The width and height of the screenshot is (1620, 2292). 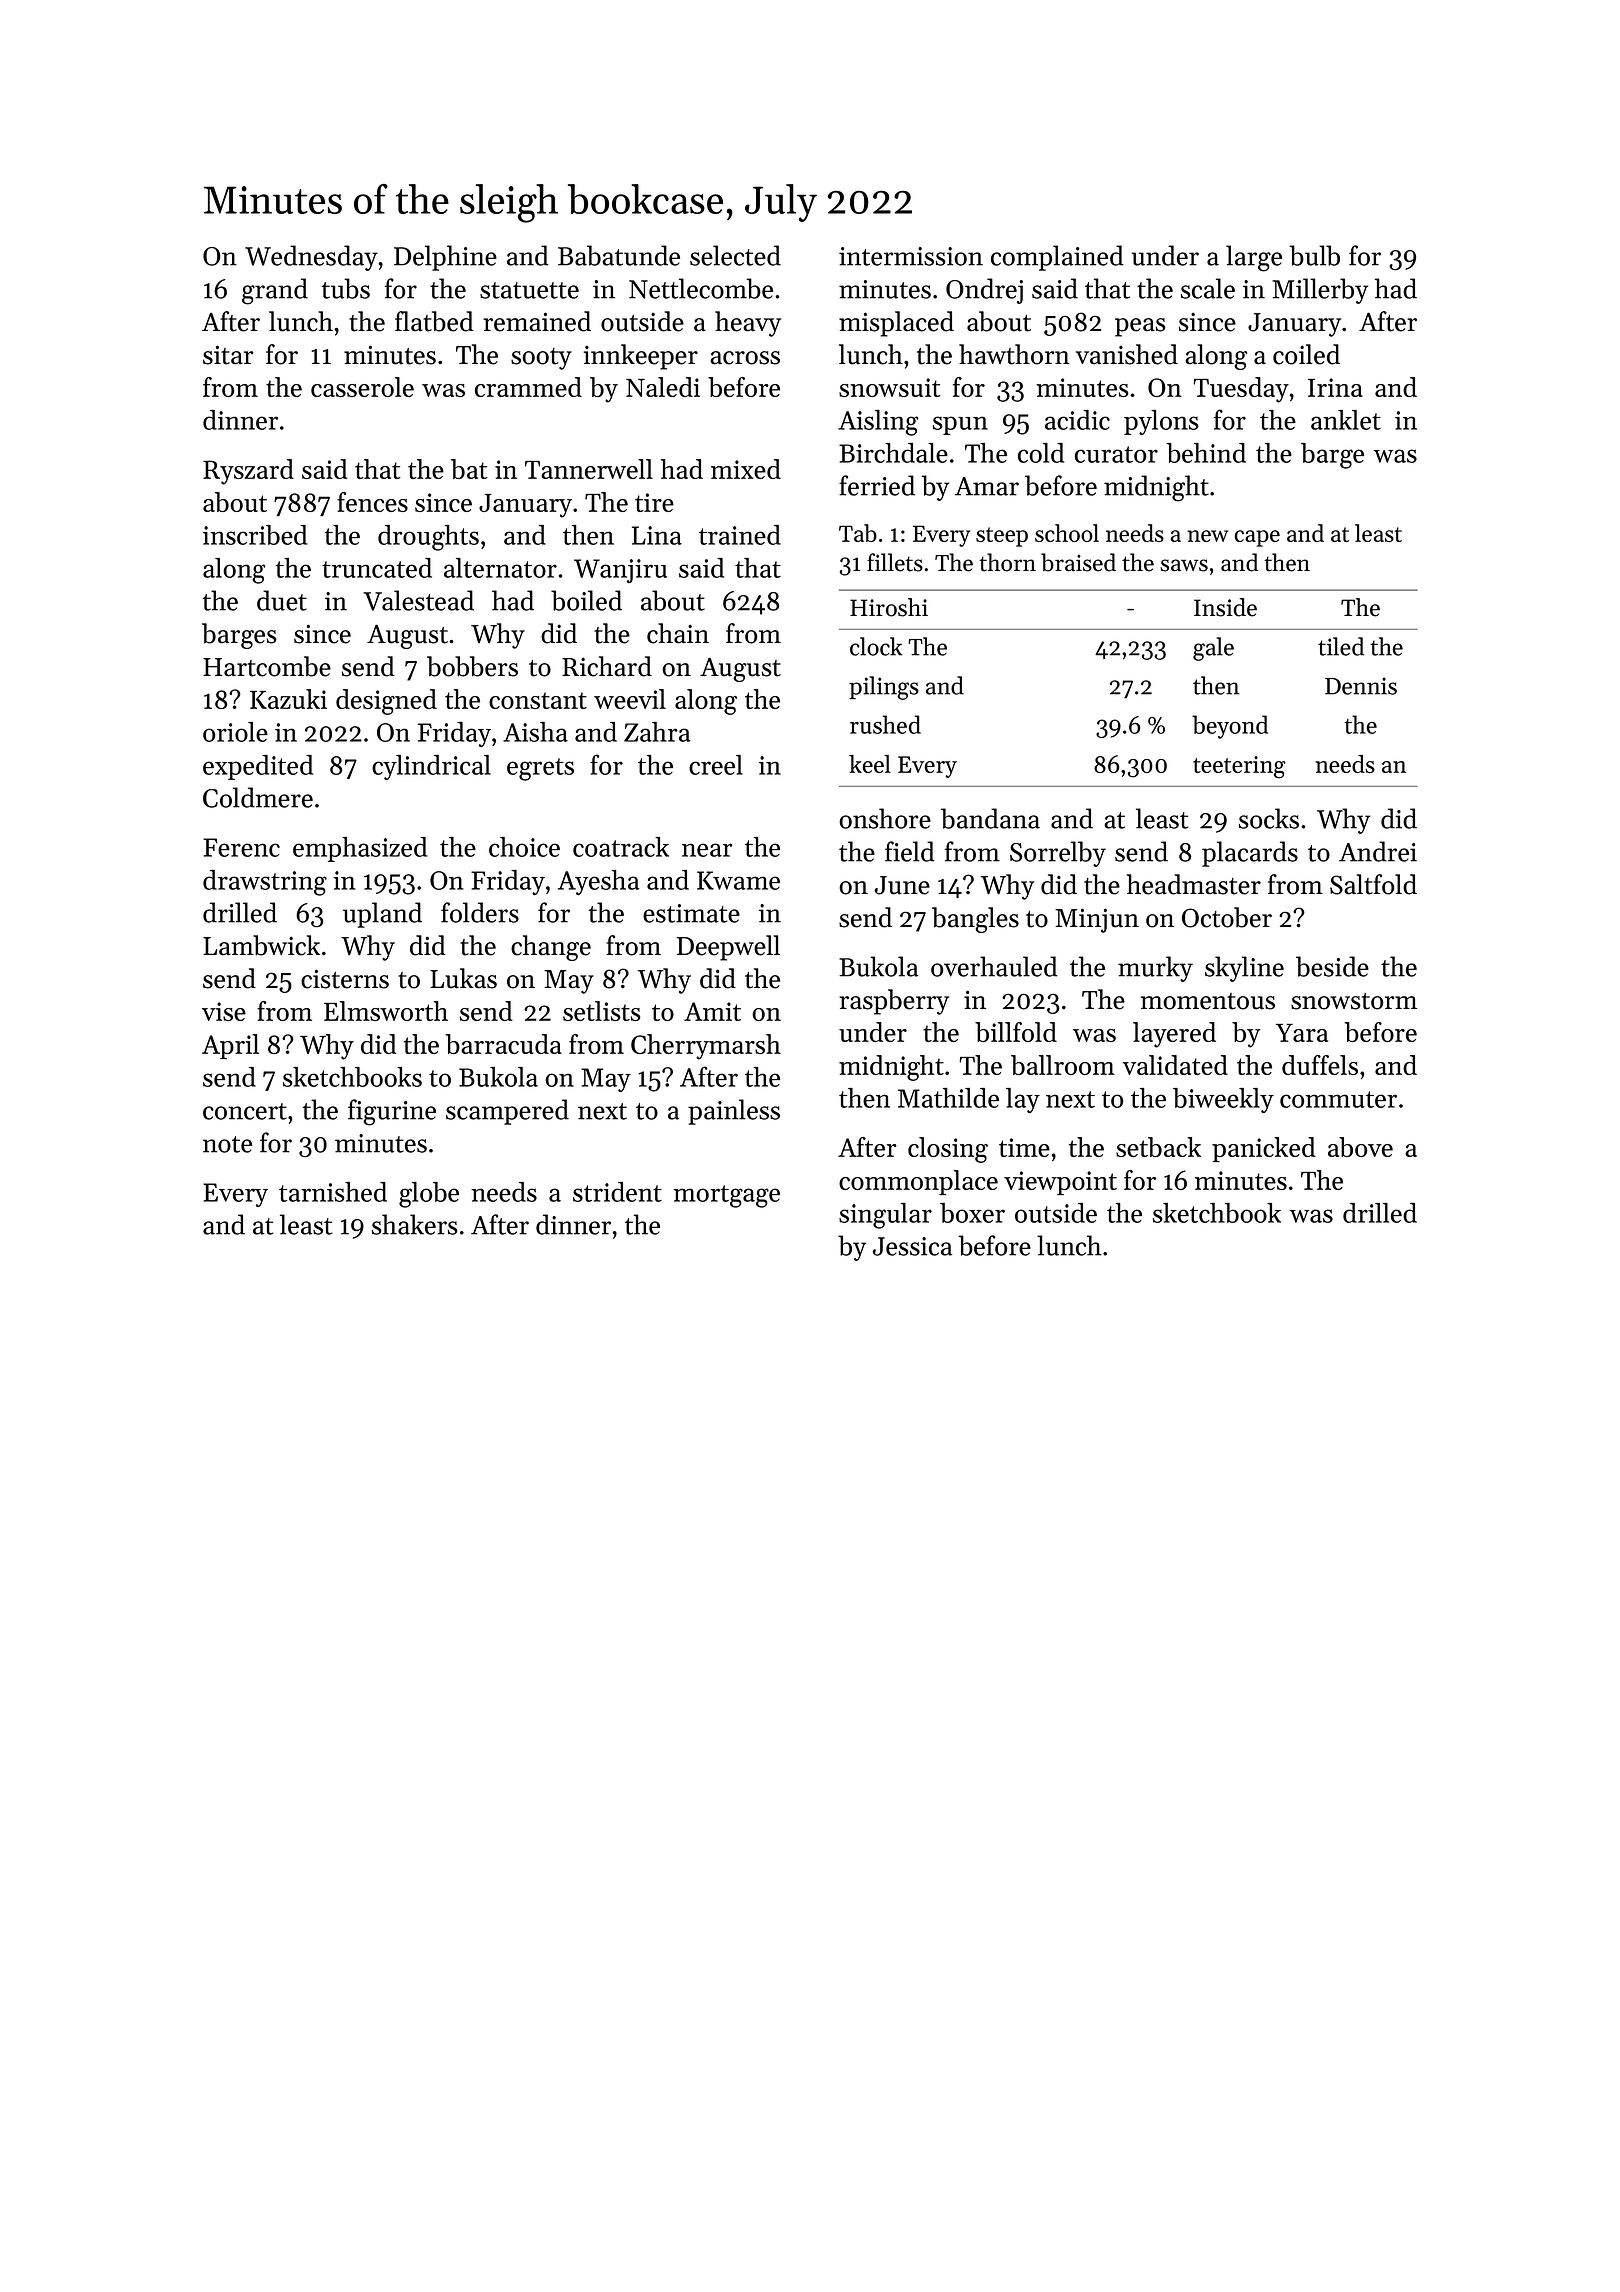 What do you see at coordinates (386, 1011) in the screenshot?
I see `Elmsworth` at bounding box center [386, 1011].
